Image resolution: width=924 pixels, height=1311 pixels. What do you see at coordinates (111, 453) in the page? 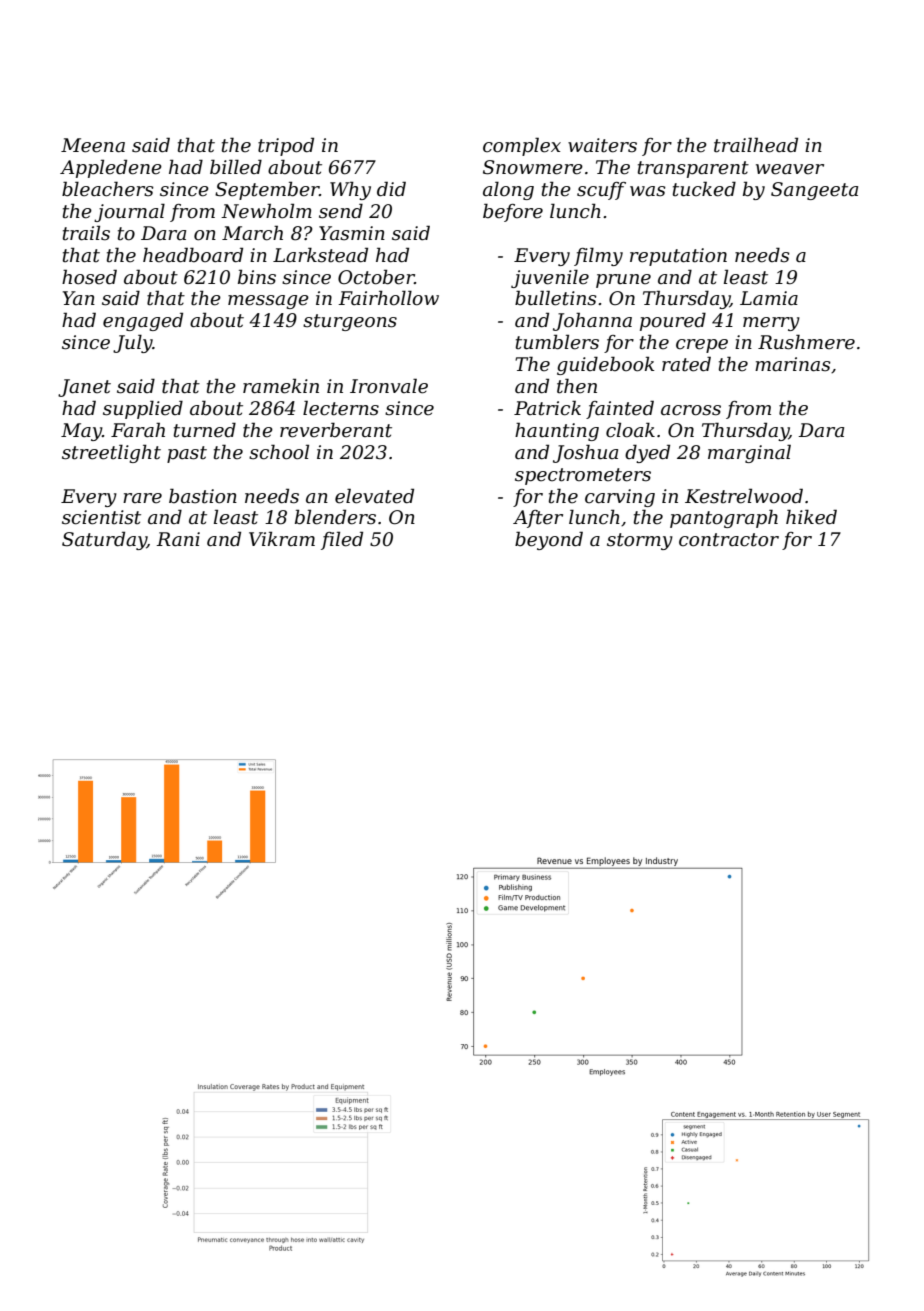
I see `streetlight` at bounding box center [111, 453].
